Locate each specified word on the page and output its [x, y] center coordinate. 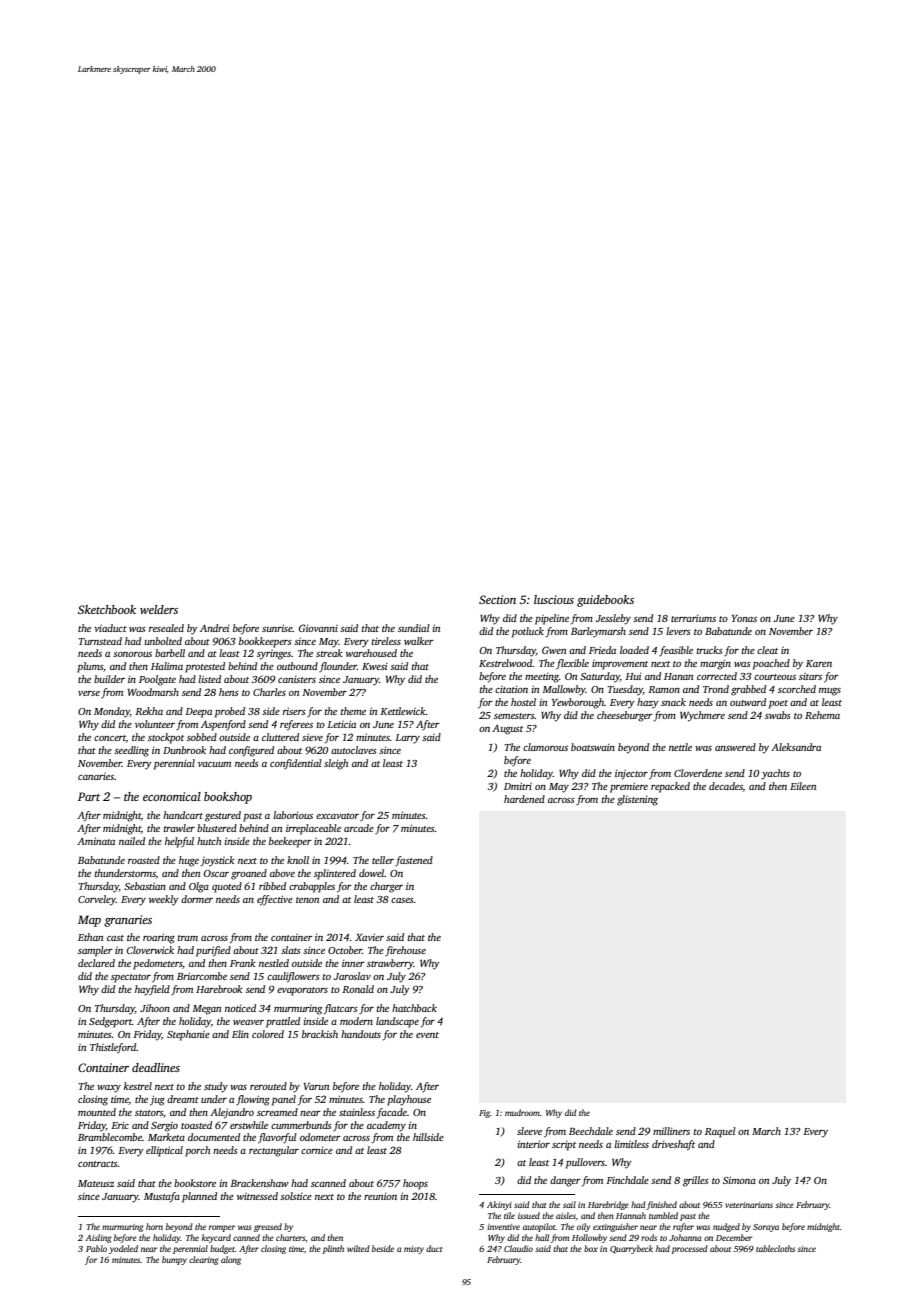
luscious [554, 599]
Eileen [803, 786]
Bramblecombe [110, 1137]
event [427, 1035]
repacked [670, 787]
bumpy [174, 1260]
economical [172, 796]
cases [402, 900]
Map [89, 921]
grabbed [748, 690]
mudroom [522, 1112]
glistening [637, 800]
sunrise [277, 628]
